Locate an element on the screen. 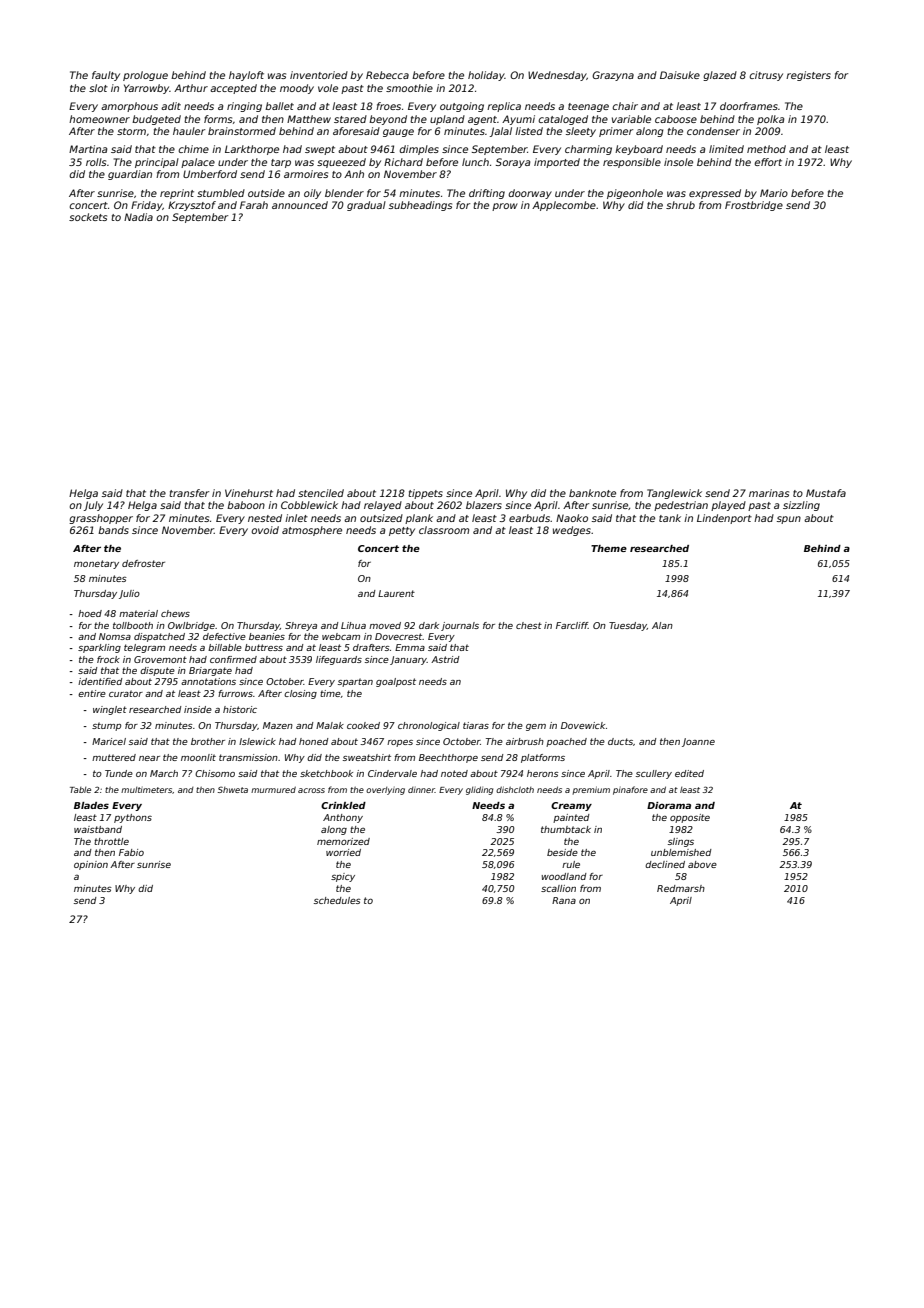 This screenshot has height=1308, width=924. shrub is located at coordinates (680, 205).
